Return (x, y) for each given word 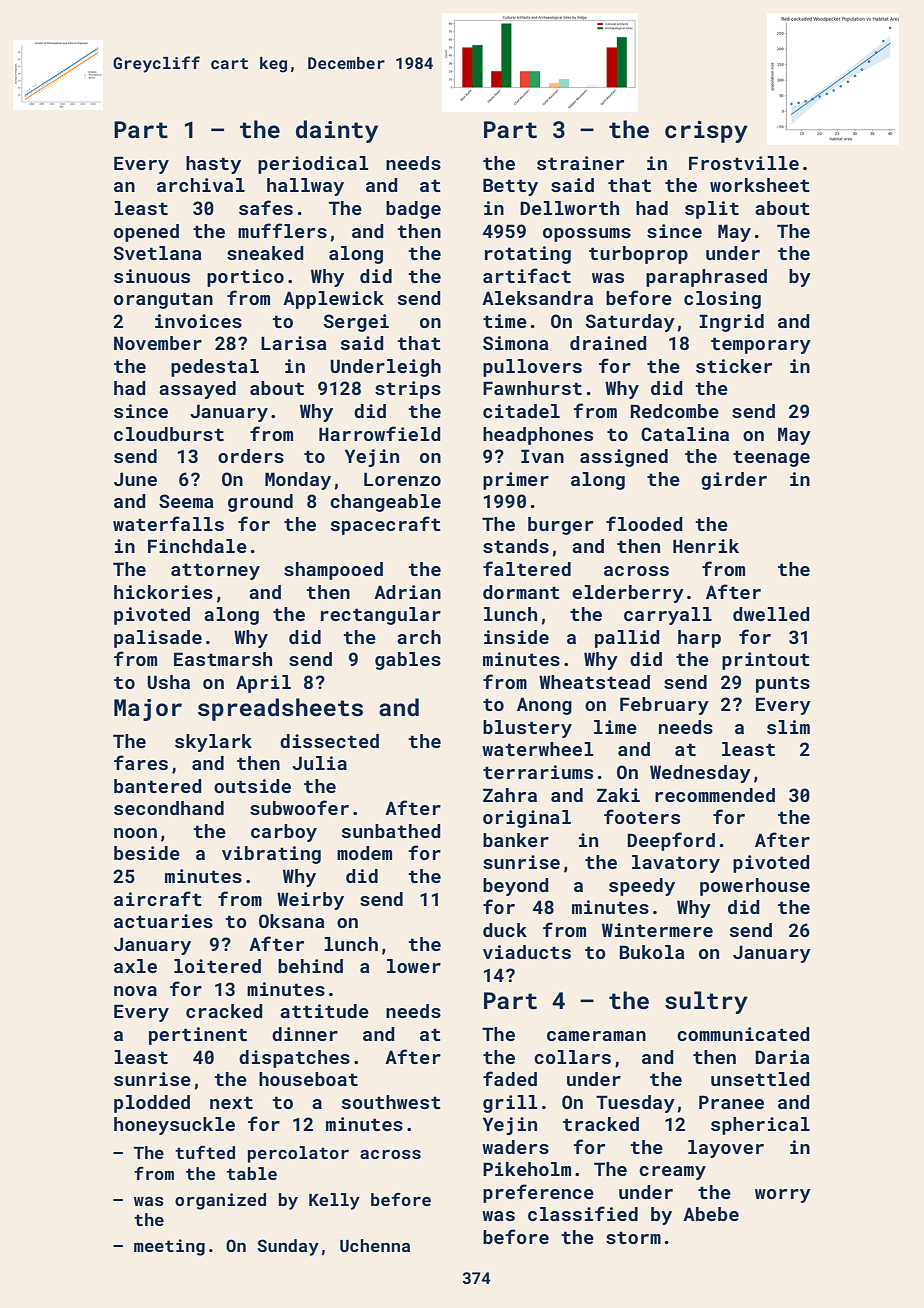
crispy (706, 132)
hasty (213, 165)
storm (633, 1237)
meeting (169, 1247)
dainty (337, 131)
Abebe (711, 1214)
